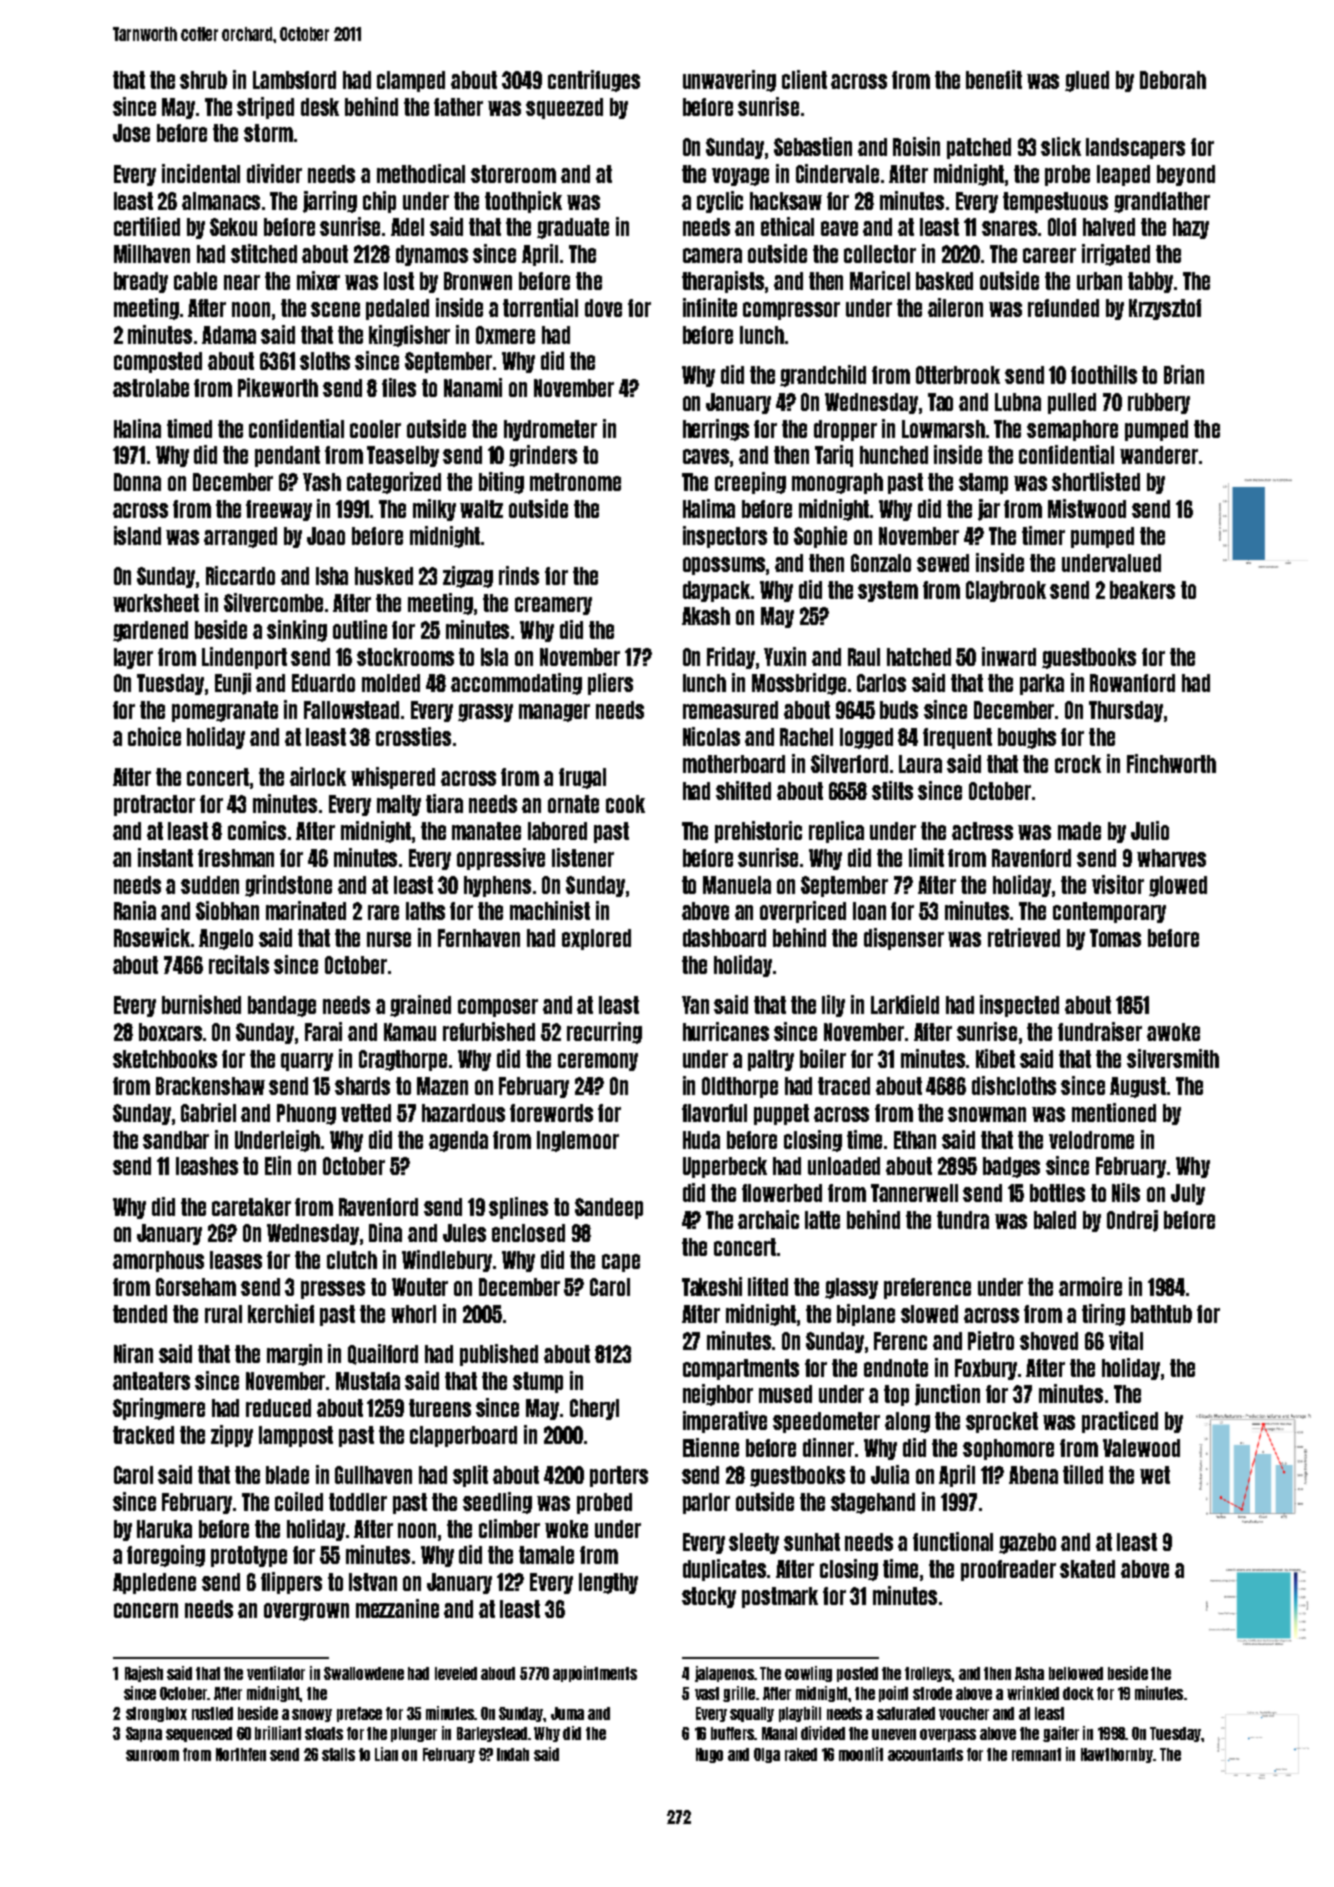 The width and height of the document is (1334, 1887). Describe the element at coordinates (916, 146) in the document. I see `Roisin` at that location.
